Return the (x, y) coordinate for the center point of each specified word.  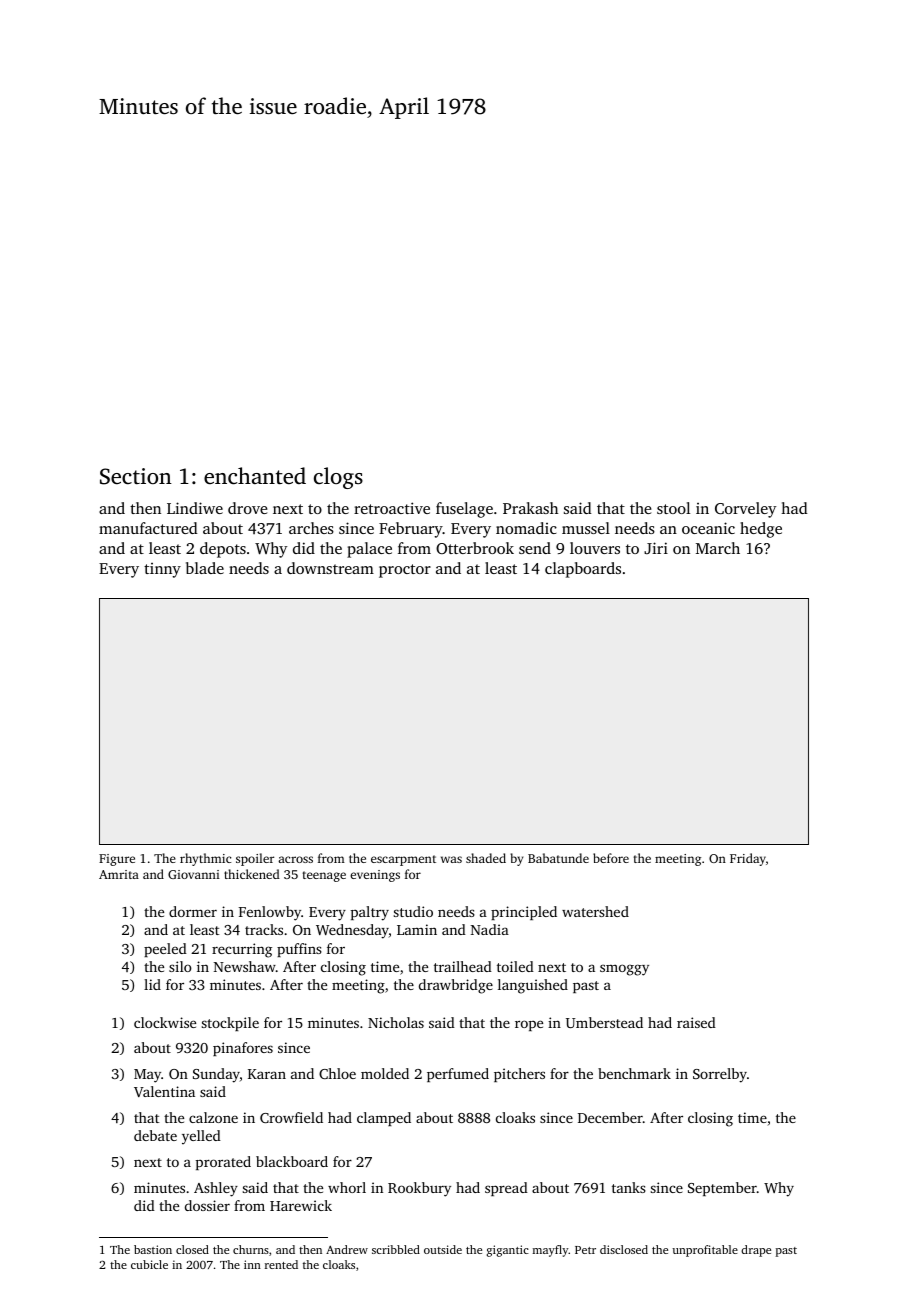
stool (673, 508)
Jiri (656, 548)
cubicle (149, 1264)
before (611, 858)
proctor (405, 571)
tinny (162, 570)
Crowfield (291, 1117)
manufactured (148, 528)
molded (385, 1073)
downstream (330, 568)
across (295, 859)
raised (696, 1022)
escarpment (403, 860)
